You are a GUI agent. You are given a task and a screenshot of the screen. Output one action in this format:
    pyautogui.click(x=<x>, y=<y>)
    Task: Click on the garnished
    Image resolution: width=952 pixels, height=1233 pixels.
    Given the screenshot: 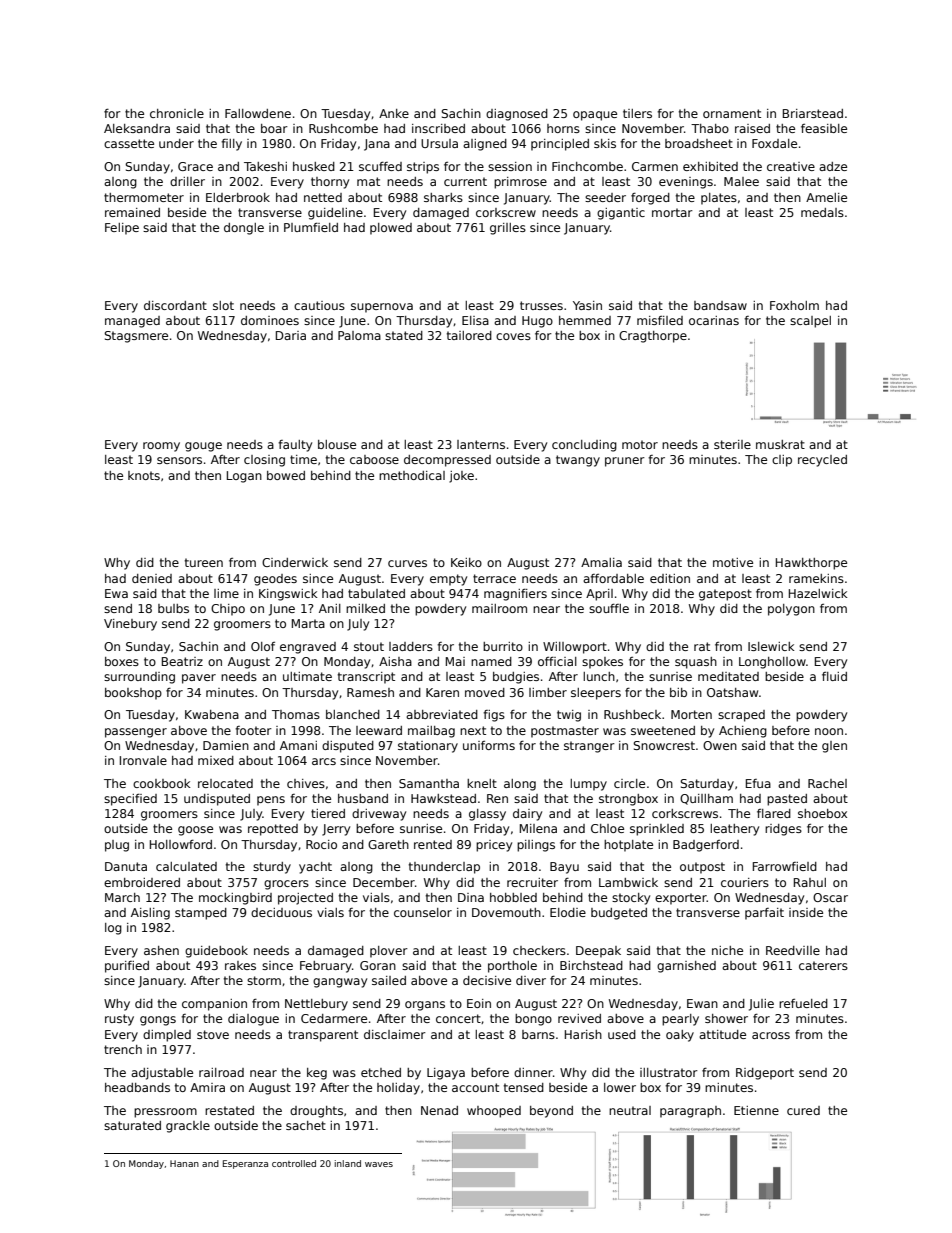 What is the action you would take?
    pyautogui.click(x=686, y=967)
